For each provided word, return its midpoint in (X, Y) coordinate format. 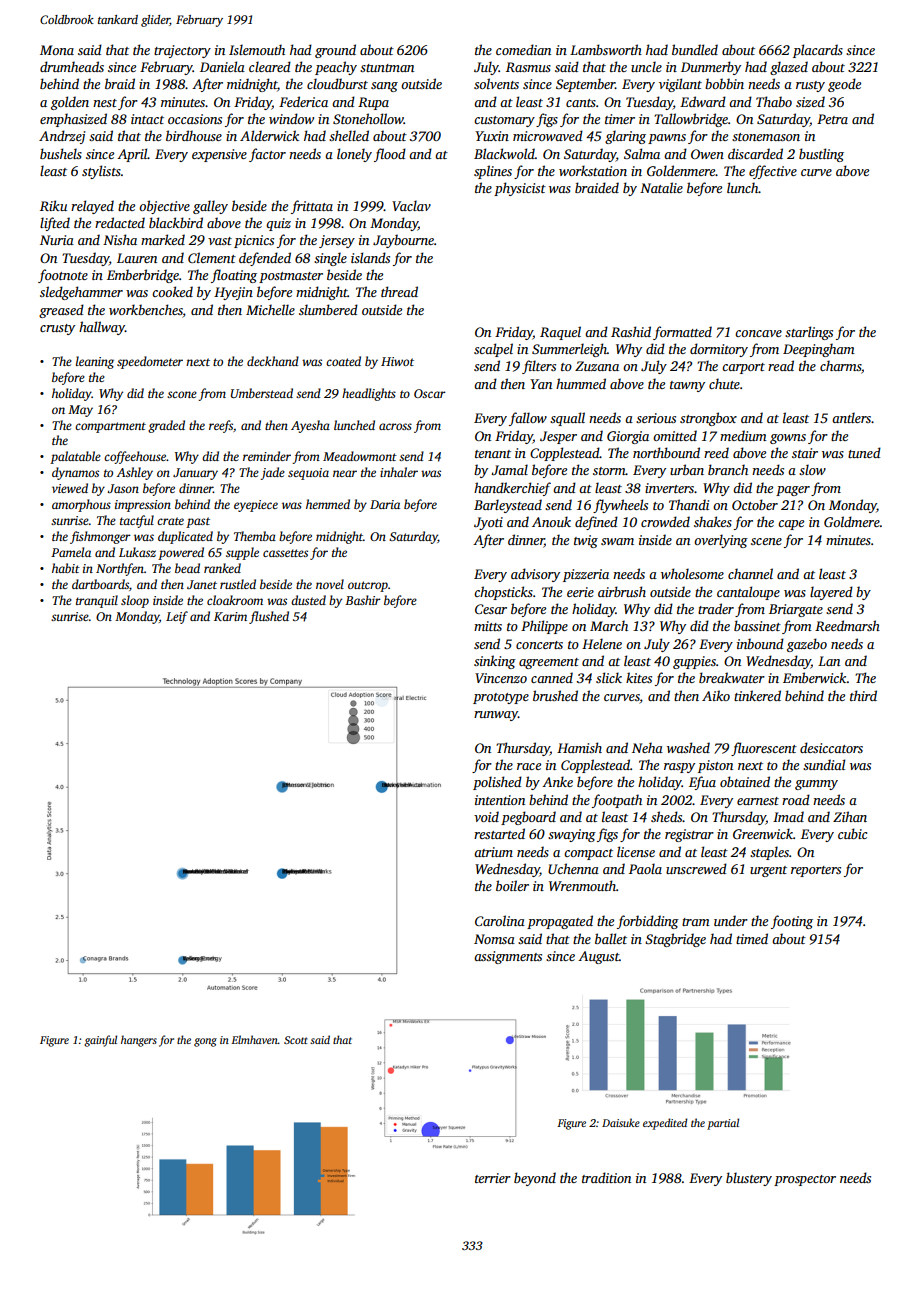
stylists (101, 172)
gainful (100, 1041)
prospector (805, 1180)
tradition (606, 1177)
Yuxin (492, 136)
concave (758, 333)
